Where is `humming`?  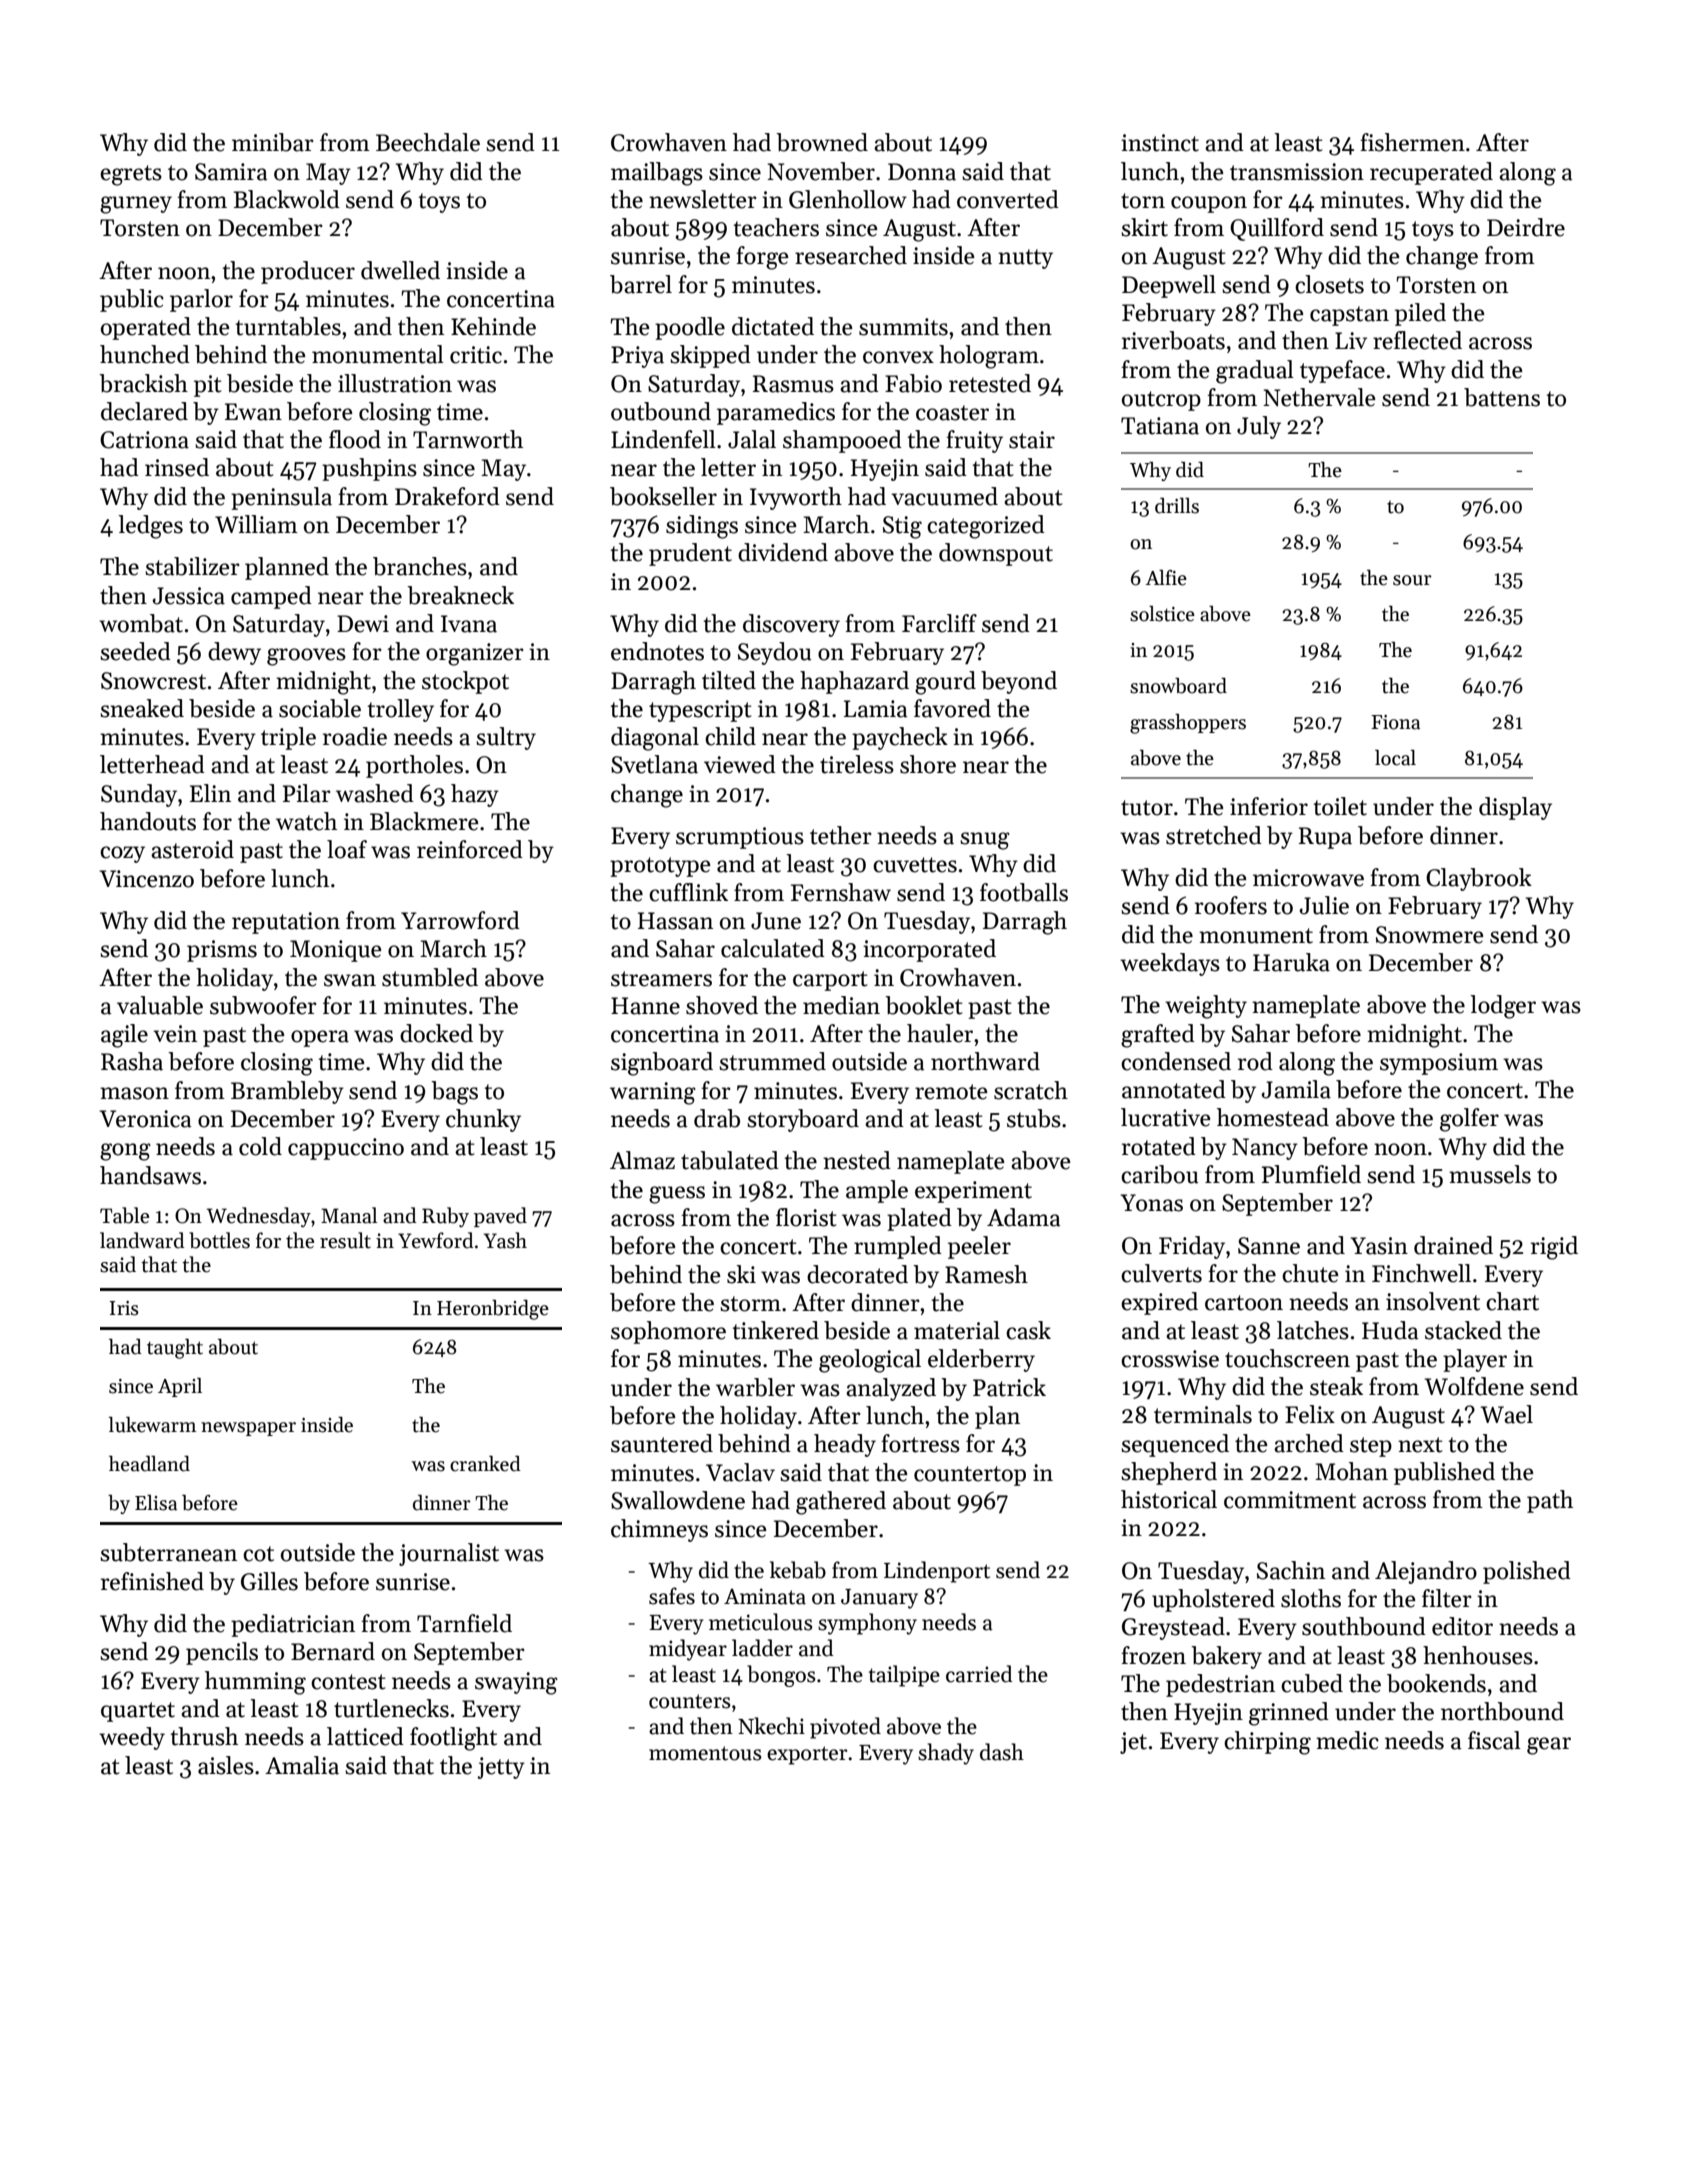
humming is located at coordinates (255, 1683).
